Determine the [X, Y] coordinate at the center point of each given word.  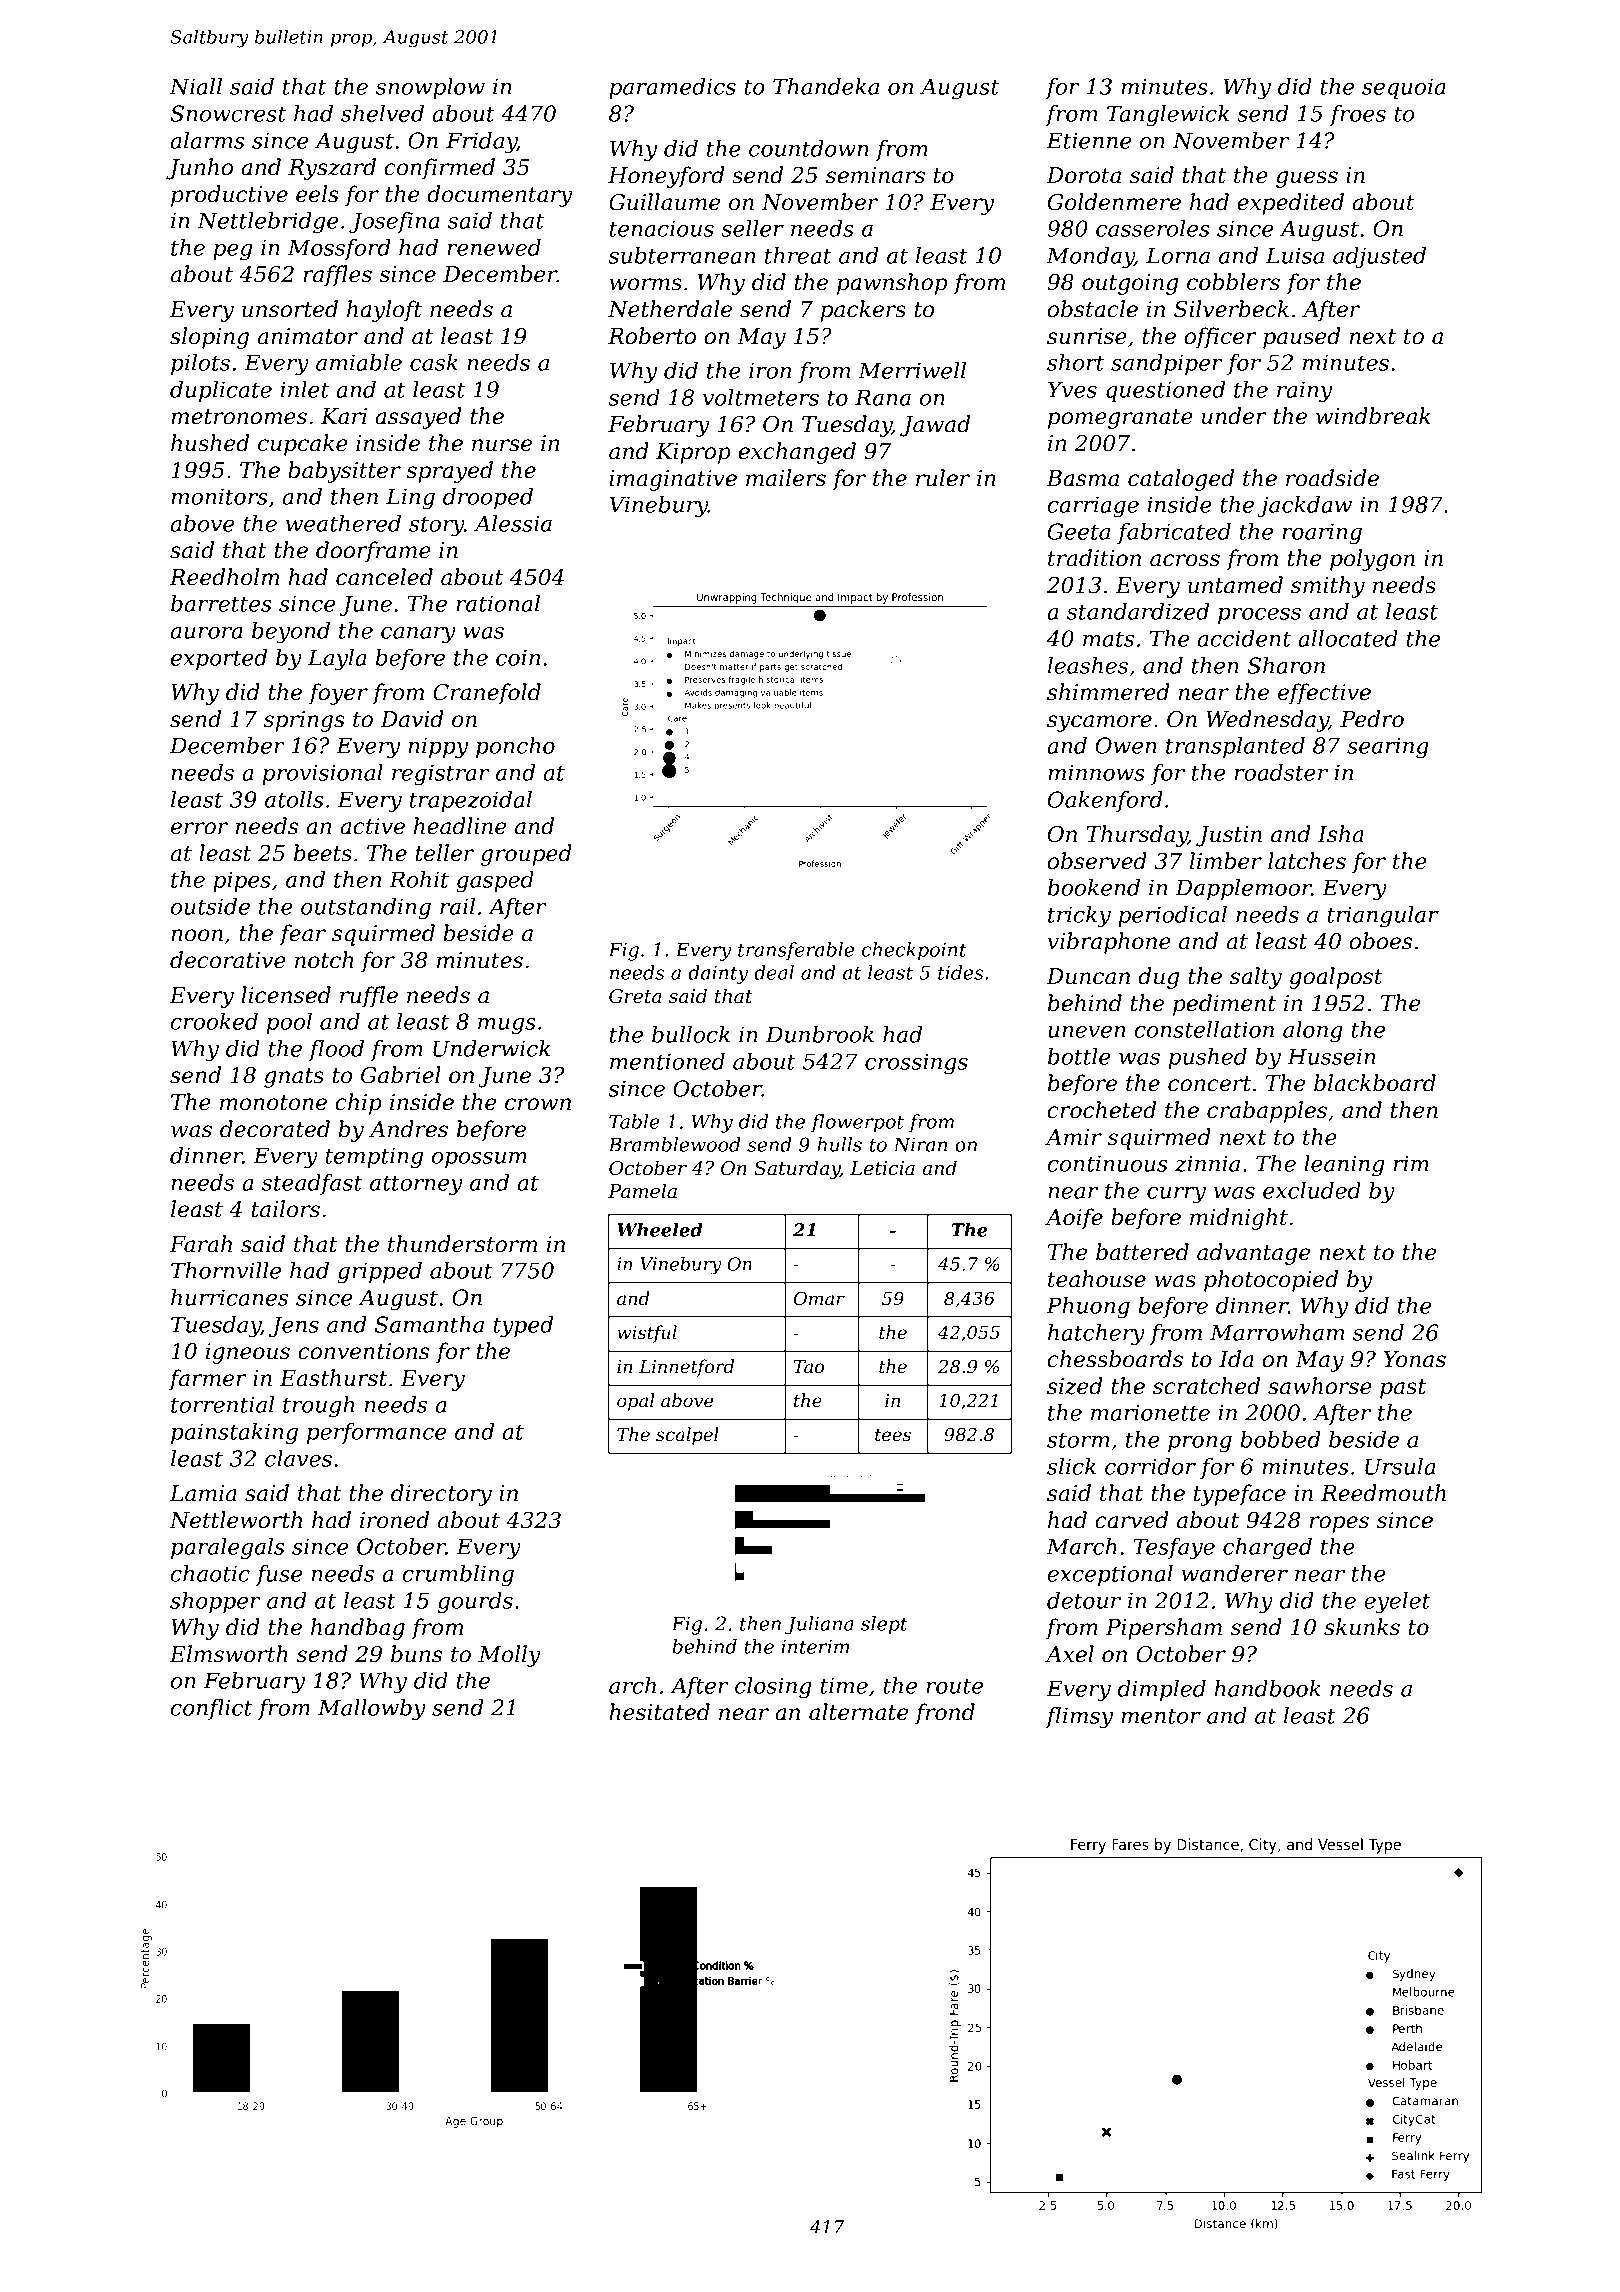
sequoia [1404, 88]
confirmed [440, 169]
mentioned [667, 1061]
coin [518, 657]
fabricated [1174, 533]
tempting [374, 1158]
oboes [1381, 941]
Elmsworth [228, 1654]
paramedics [672, 88]
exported [219, 659]
